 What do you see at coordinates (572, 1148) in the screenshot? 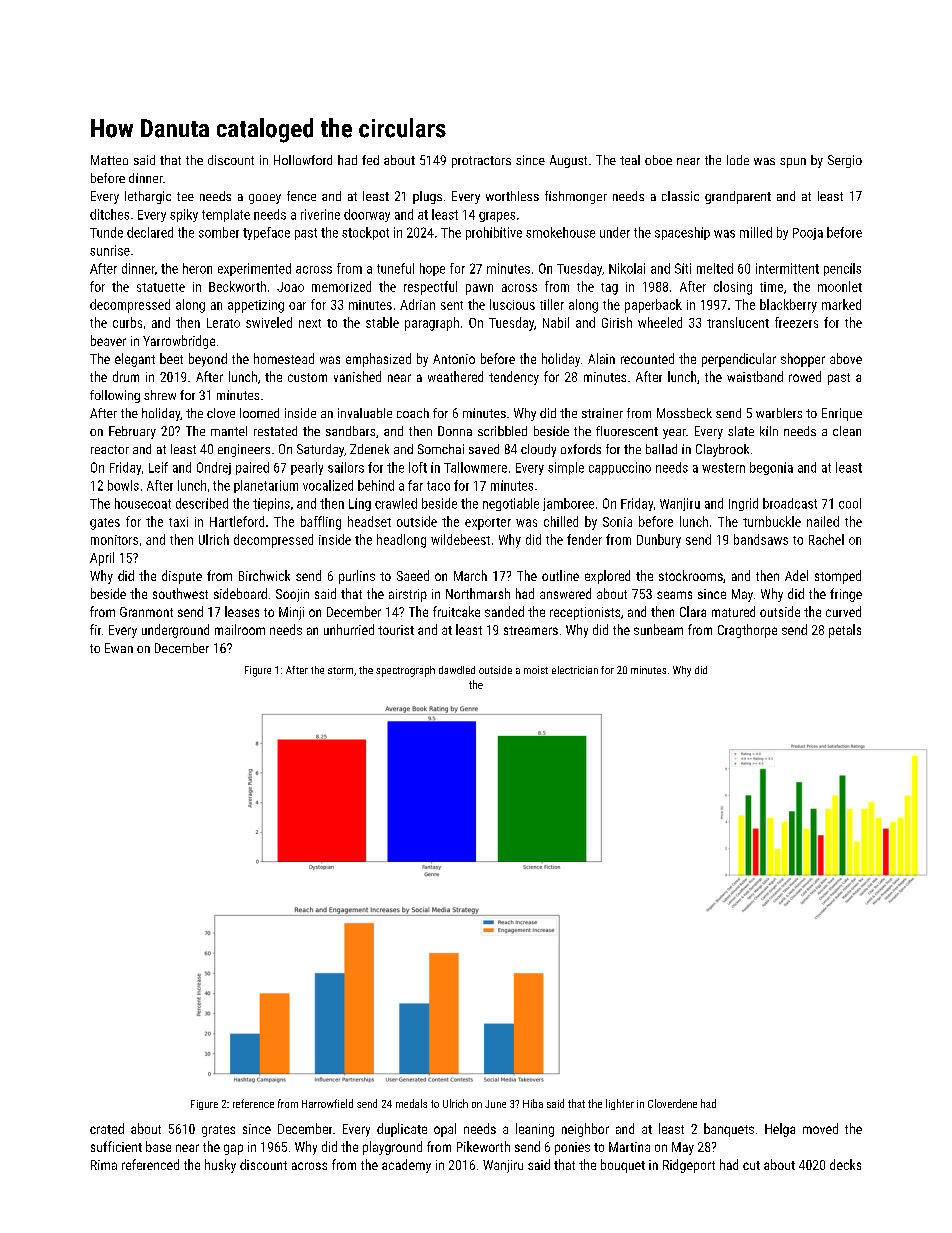
I see `ponies` at bounding box center [572, 1148].
